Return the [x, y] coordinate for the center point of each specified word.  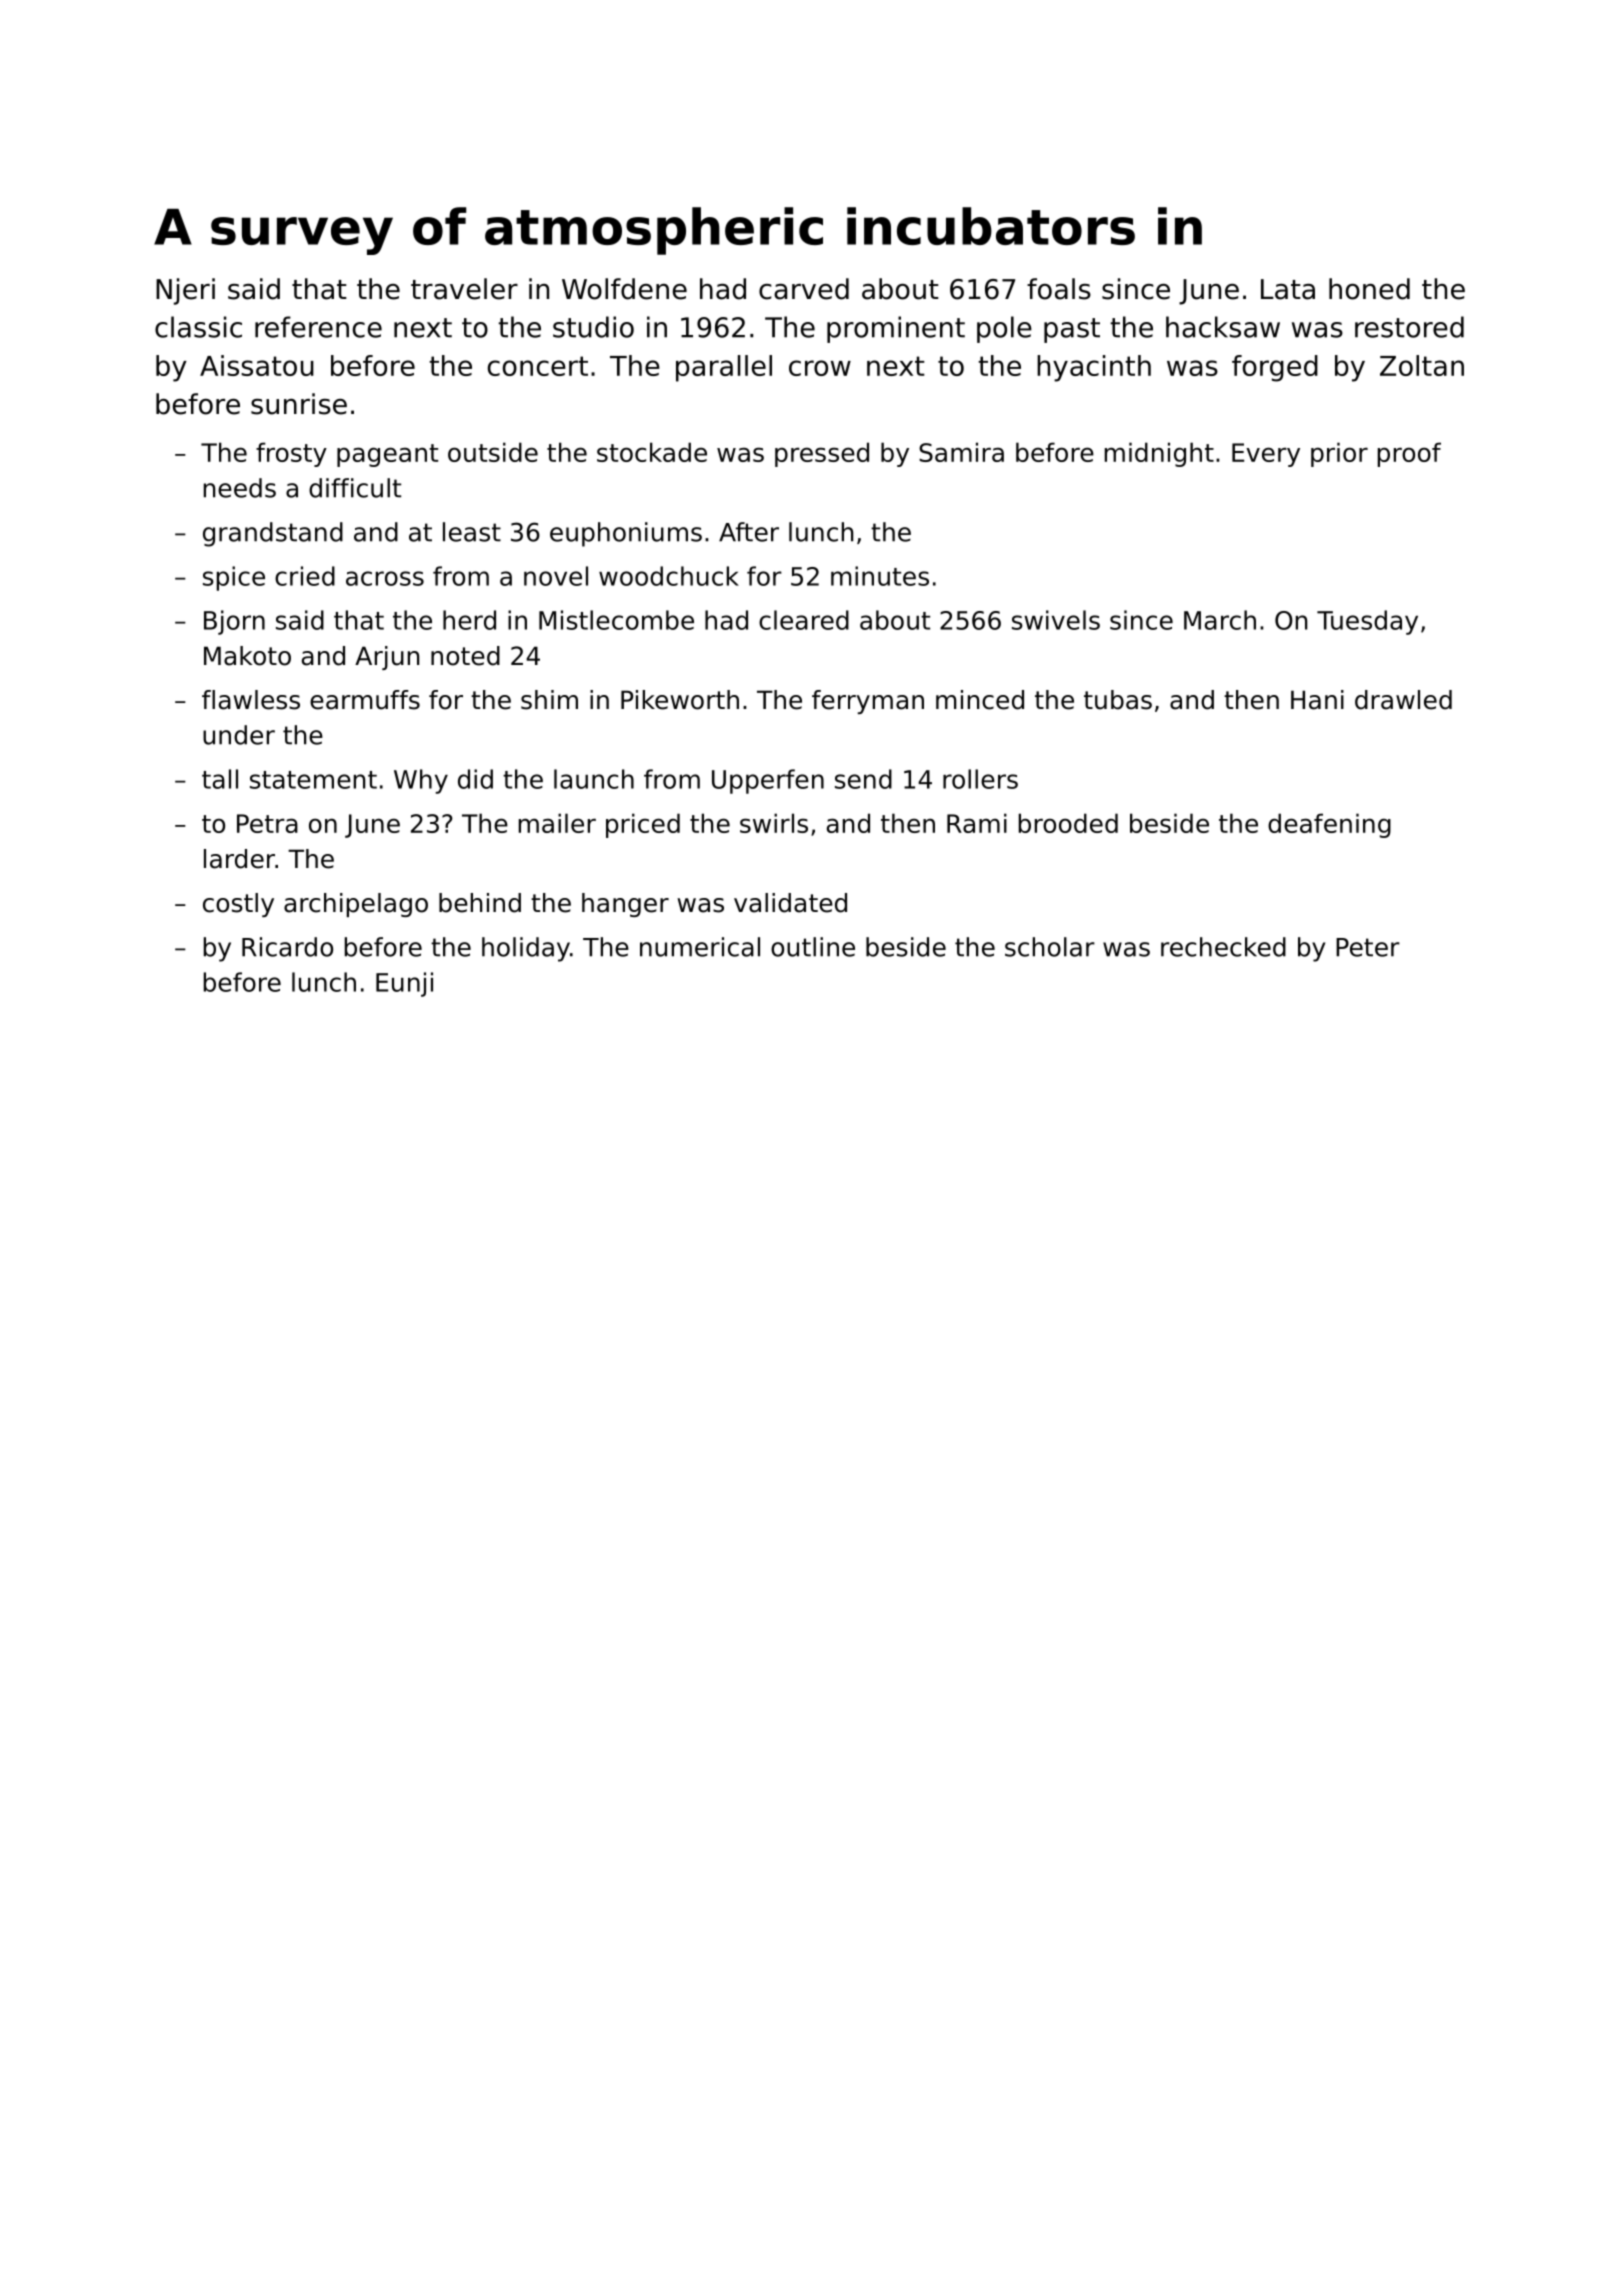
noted [465, 656]
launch [594, 779]
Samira [961, 452]
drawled [1403, 700]
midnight [1159, 454]
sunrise [299, 404]
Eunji [404, 984]
